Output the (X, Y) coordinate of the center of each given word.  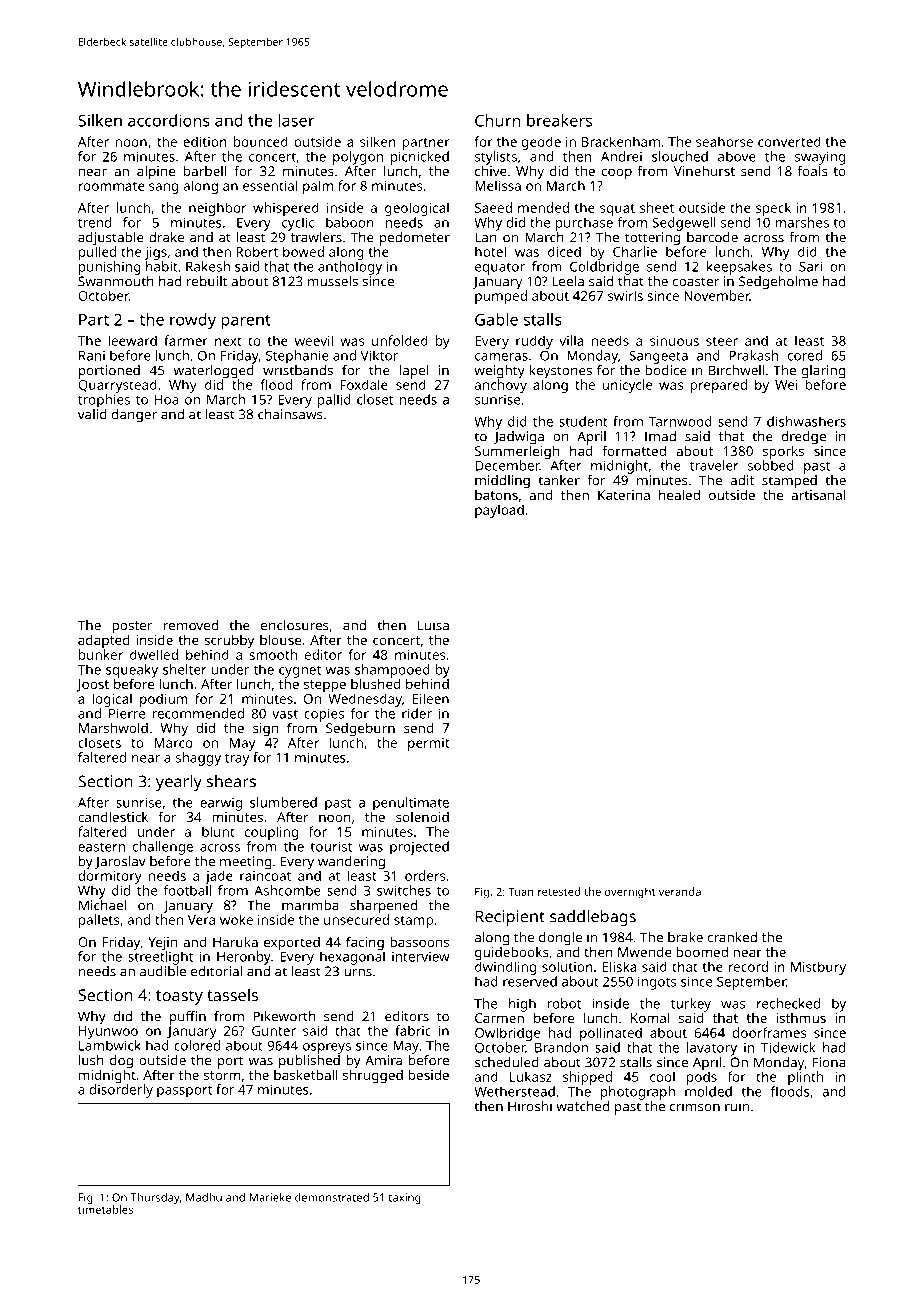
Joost (93, 685)
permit (429, 744)
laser (296, 120)
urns (358, 973)
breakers (559, 120)
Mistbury (818, 968)
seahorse (724, 141)
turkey (691, 1005)
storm (222, 1075)
